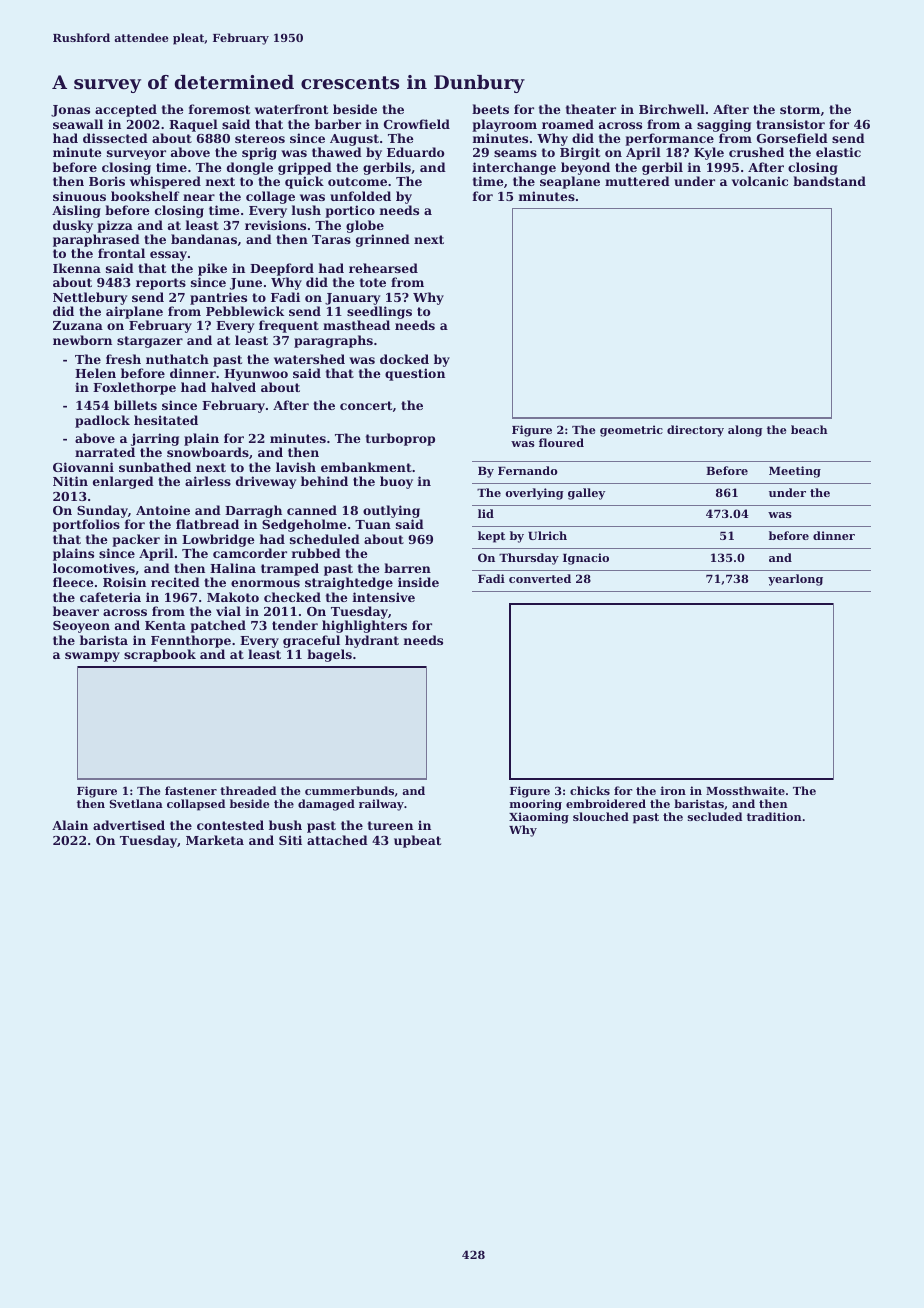 The width and height of the screenshot is (924, 1308). Describe the element at coordinates (305, 168) in the screenshot. I see `gripped` at that location.
